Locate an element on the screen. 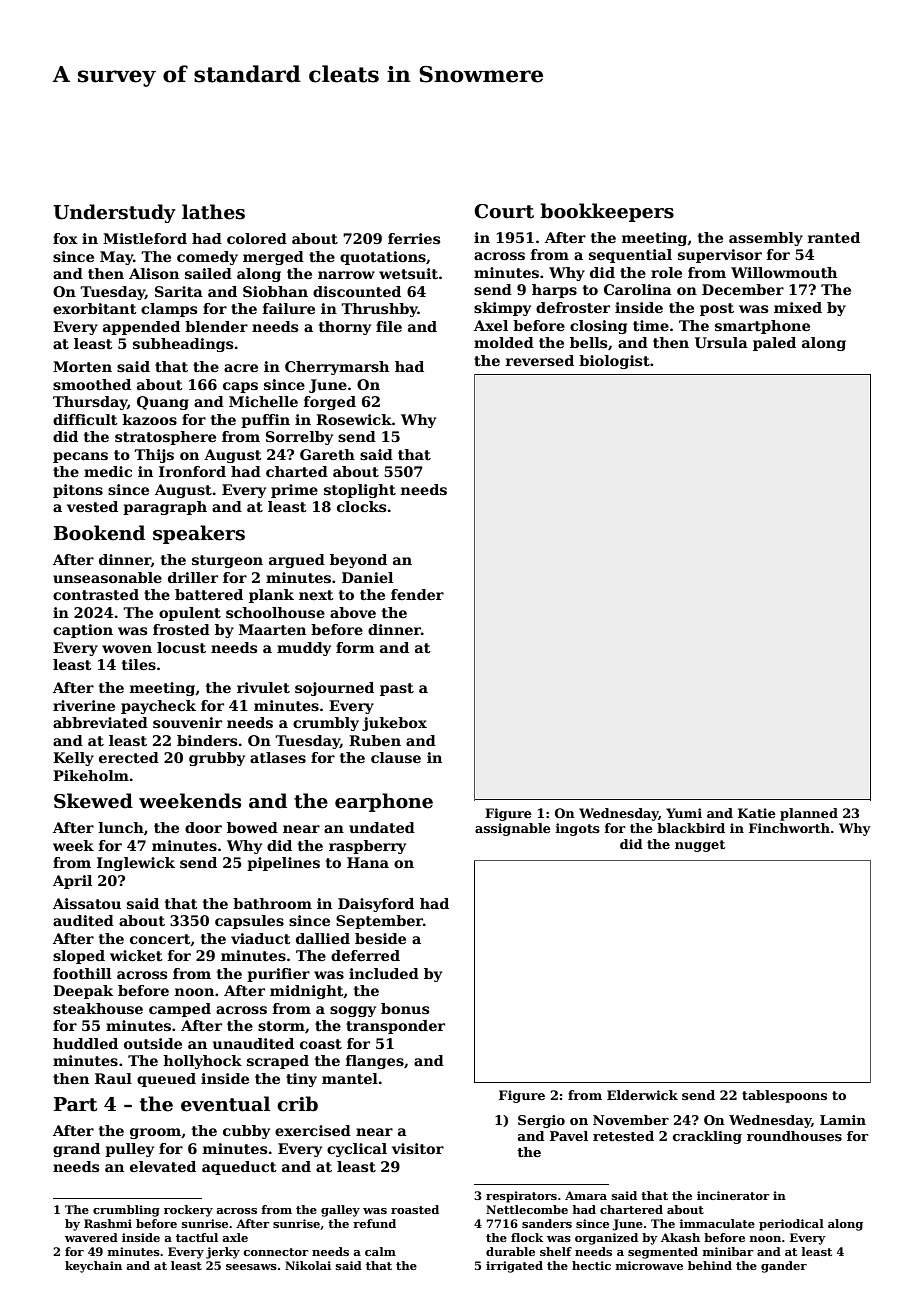 This screenshot has height=1308, width=924. camped is located at coordinates (180, 1010).
